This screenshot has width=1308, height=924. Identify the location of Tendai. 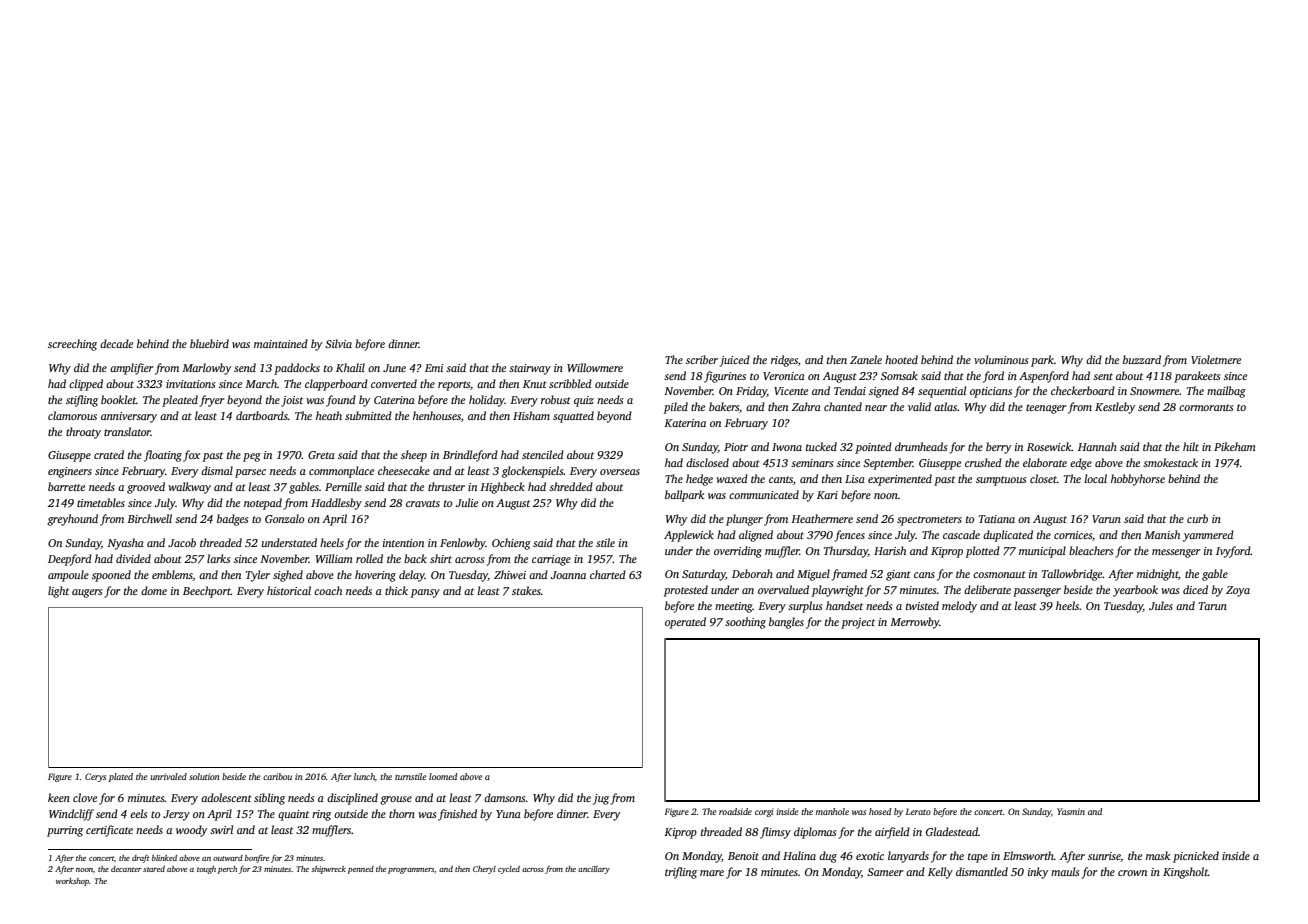
(850, 390).
